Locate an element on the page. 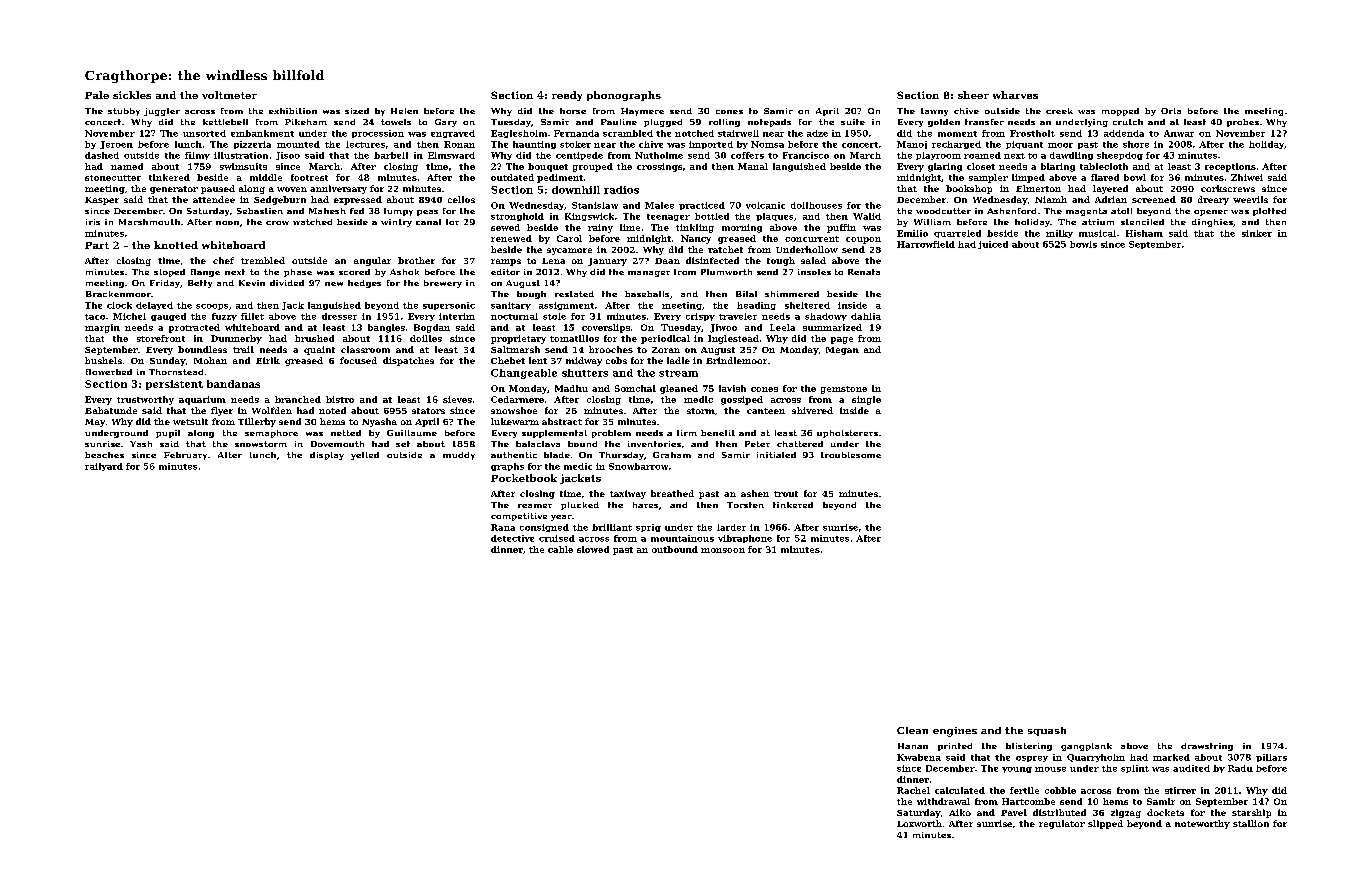 Image resolution: width=1372 pixels, height=887 pixels. monsoon is located at coordinates (723, 550).
